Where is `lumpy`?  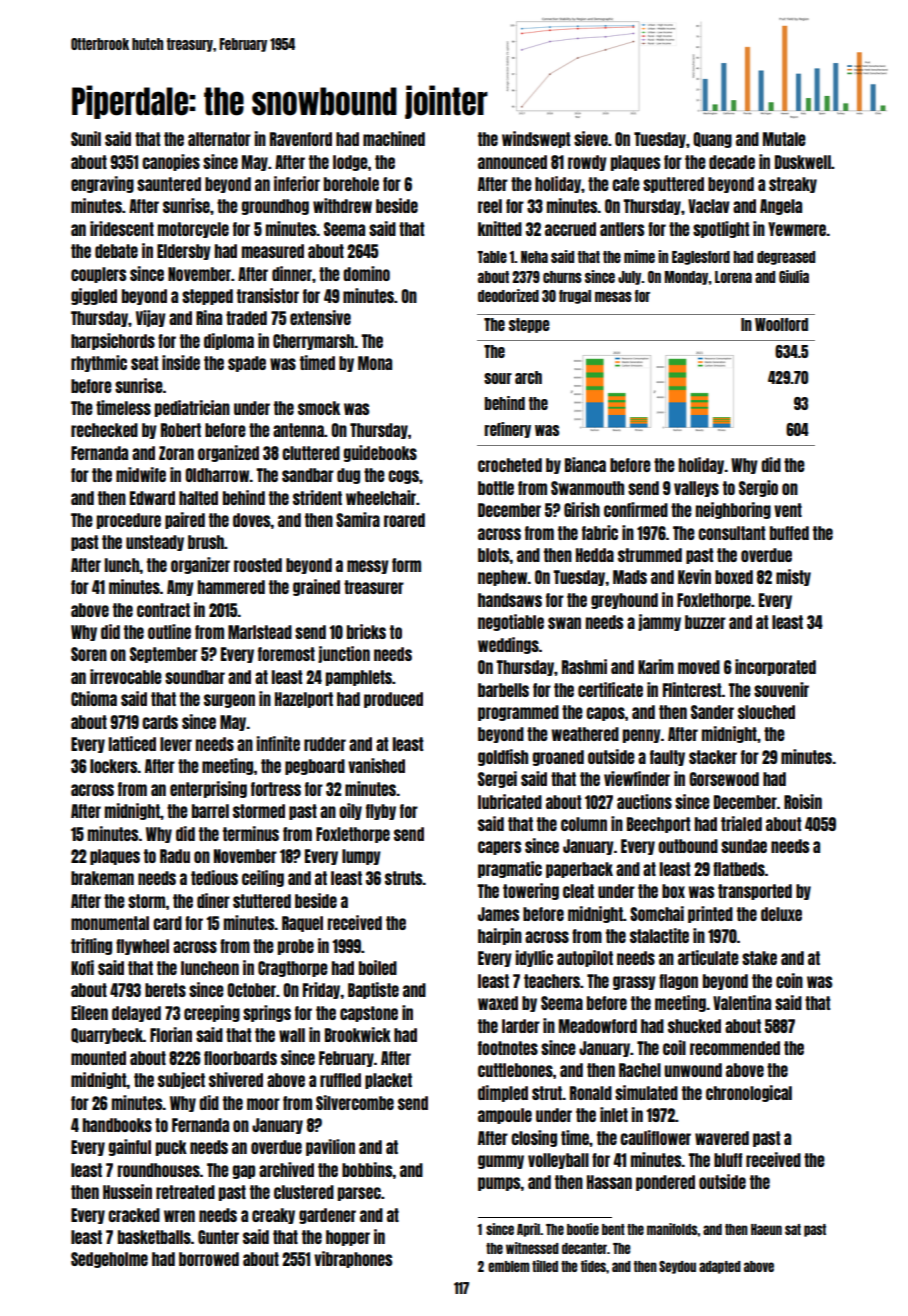 lumpy is located at coordinates (361, 857).
